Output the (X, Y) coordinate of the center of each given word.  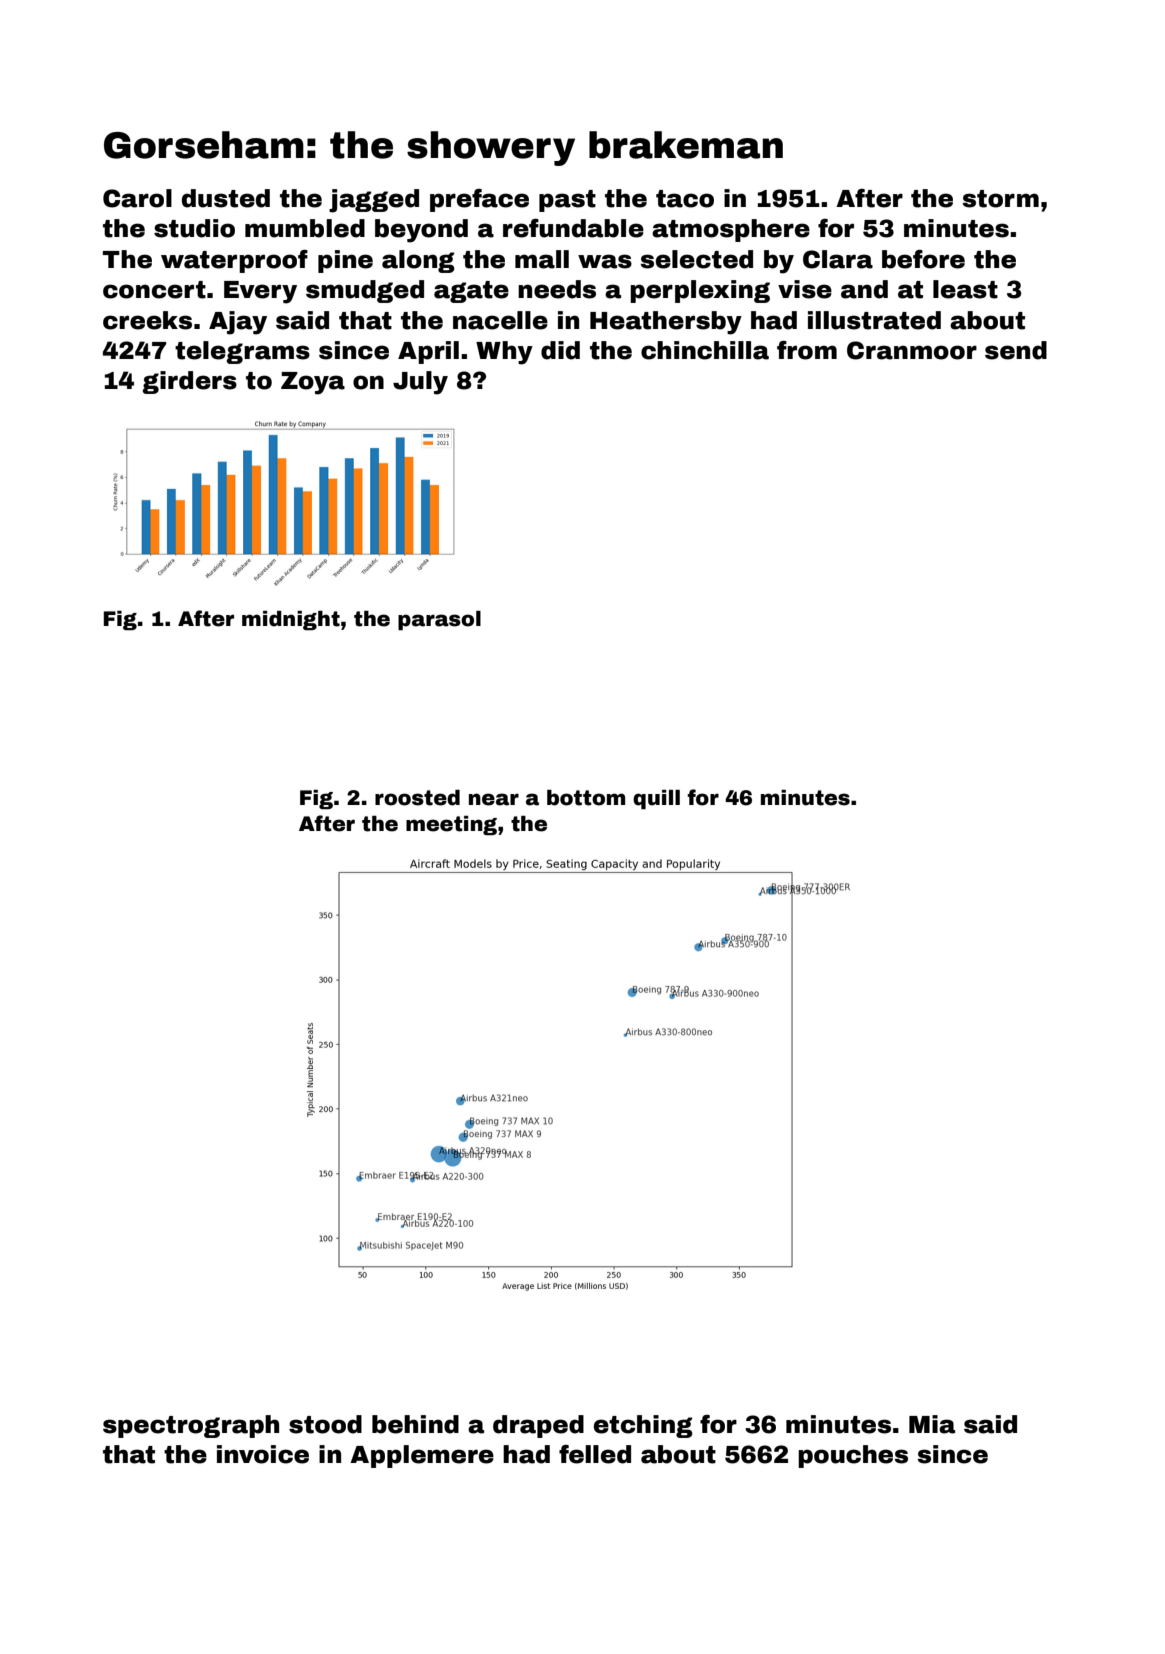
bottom (586, 798)
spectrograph (191, 1426)
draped (538, 1426)
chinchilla (705, 350)
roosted (417, 798)
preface (479, 200)
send (1016, 350)
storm (1001, 199)
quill (656, 799)
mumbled (305, 228)
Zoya (313, 383)
